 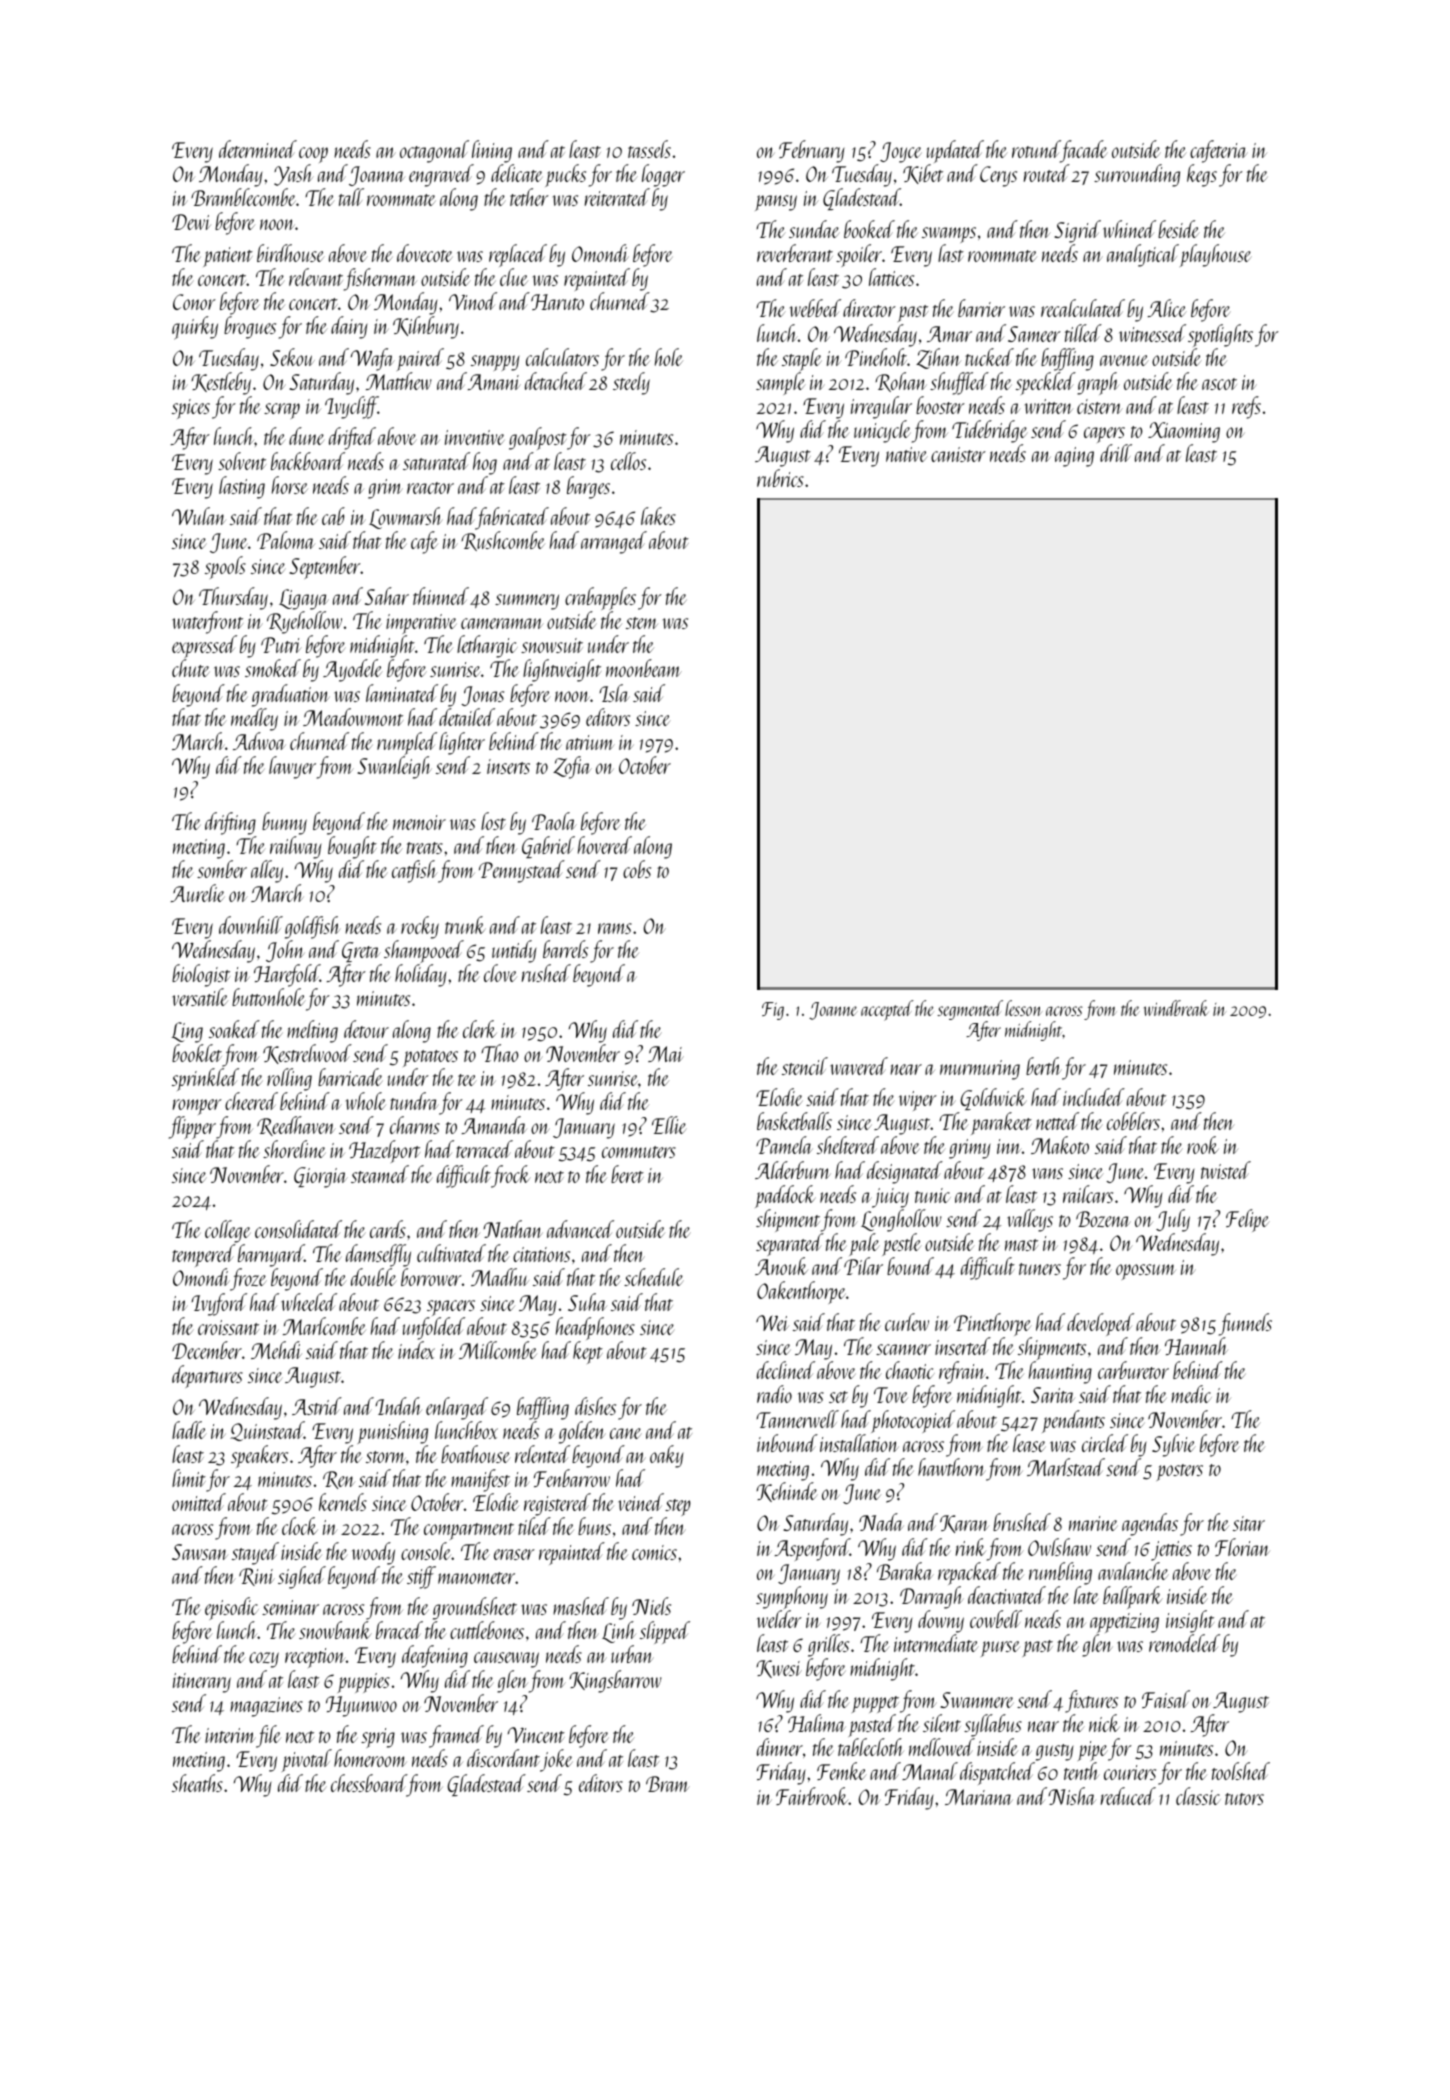 What do you see at coordinates (1226, 1170) in the screenshot?
I see `twisted` at bounding box center [1226, 1170].
